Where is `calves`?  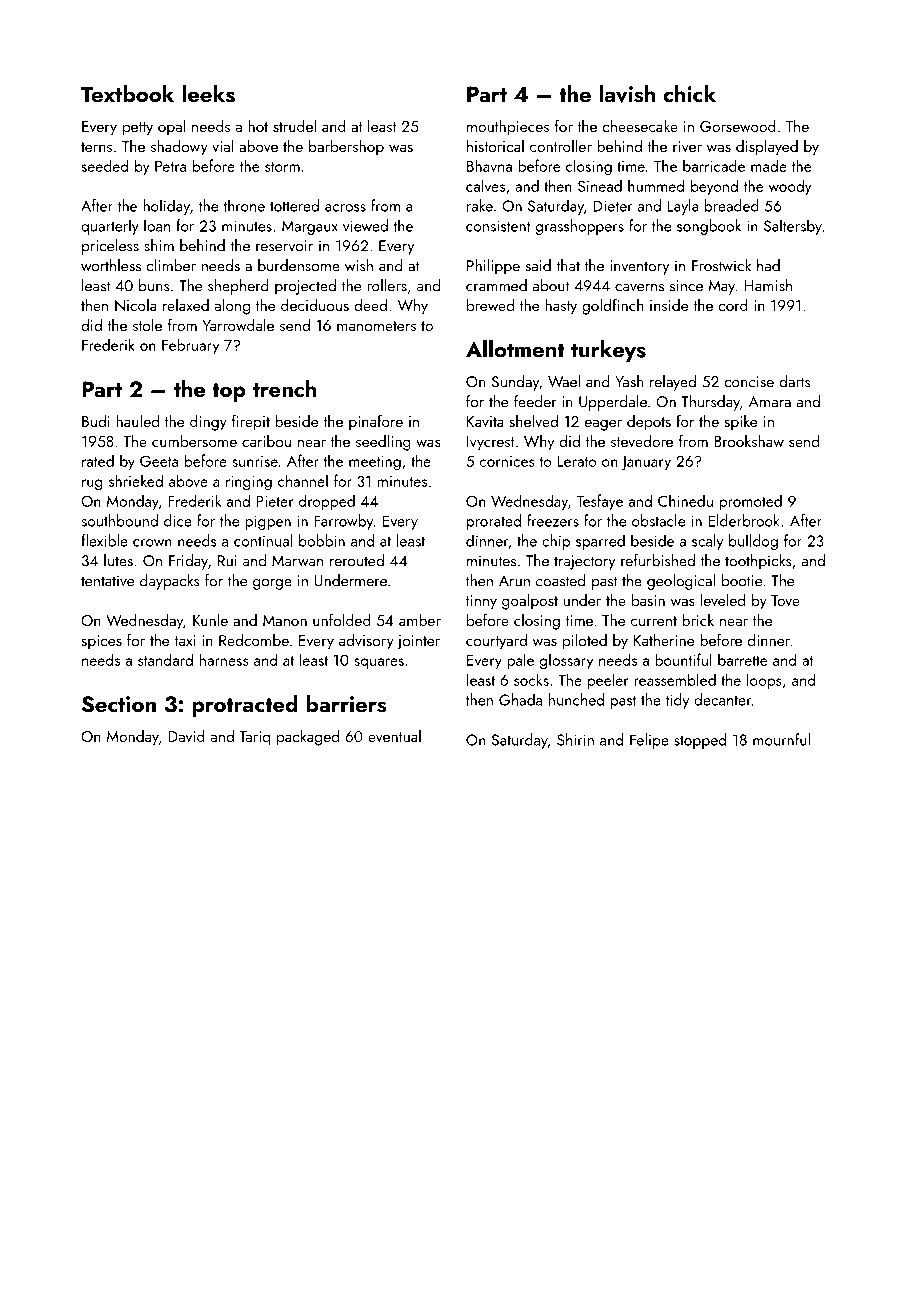 calves is located at coordinates (485, 185).
